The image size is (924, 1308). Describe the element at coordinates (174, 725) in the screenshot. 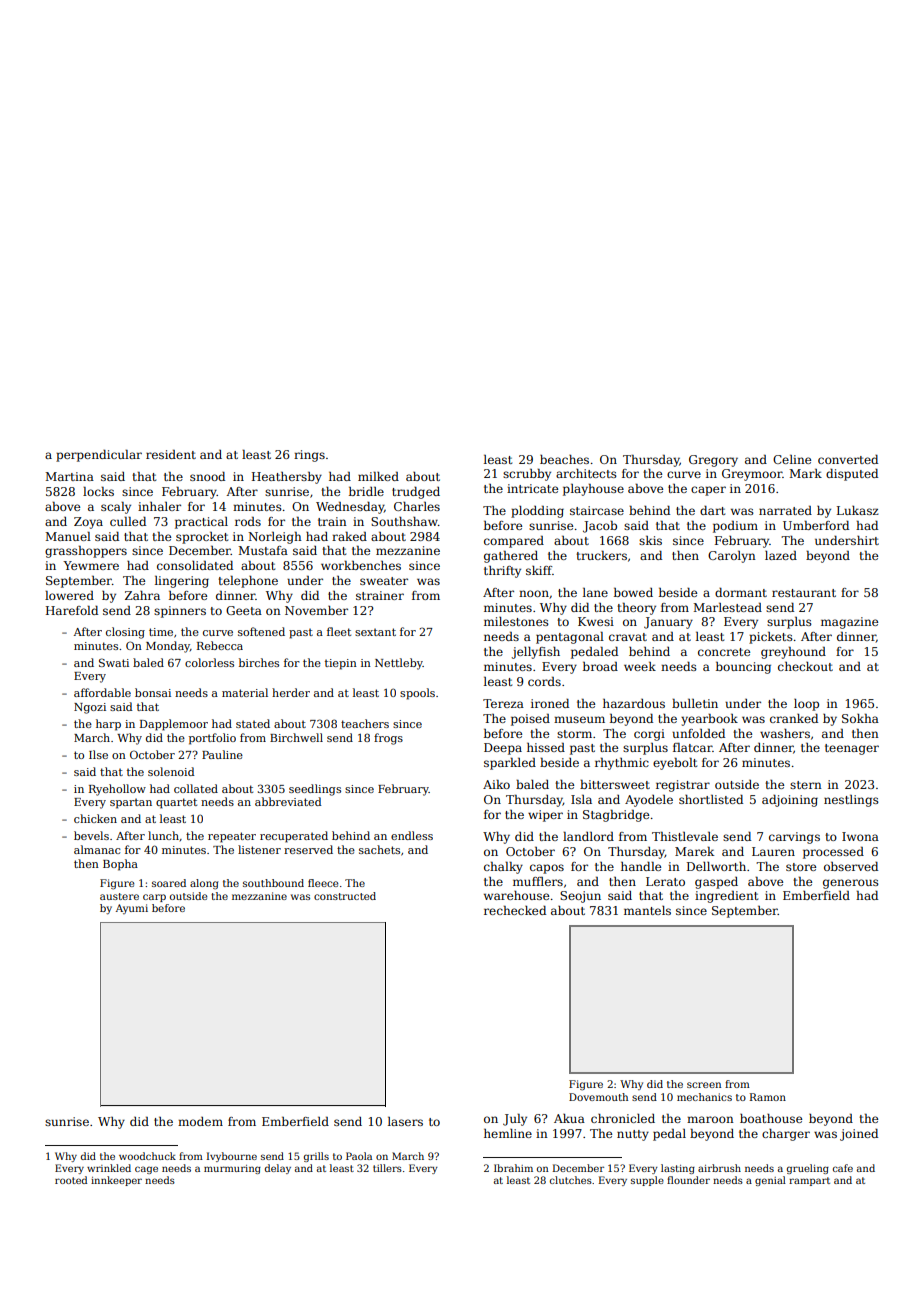

I see `Dapplemoor` at that location.
